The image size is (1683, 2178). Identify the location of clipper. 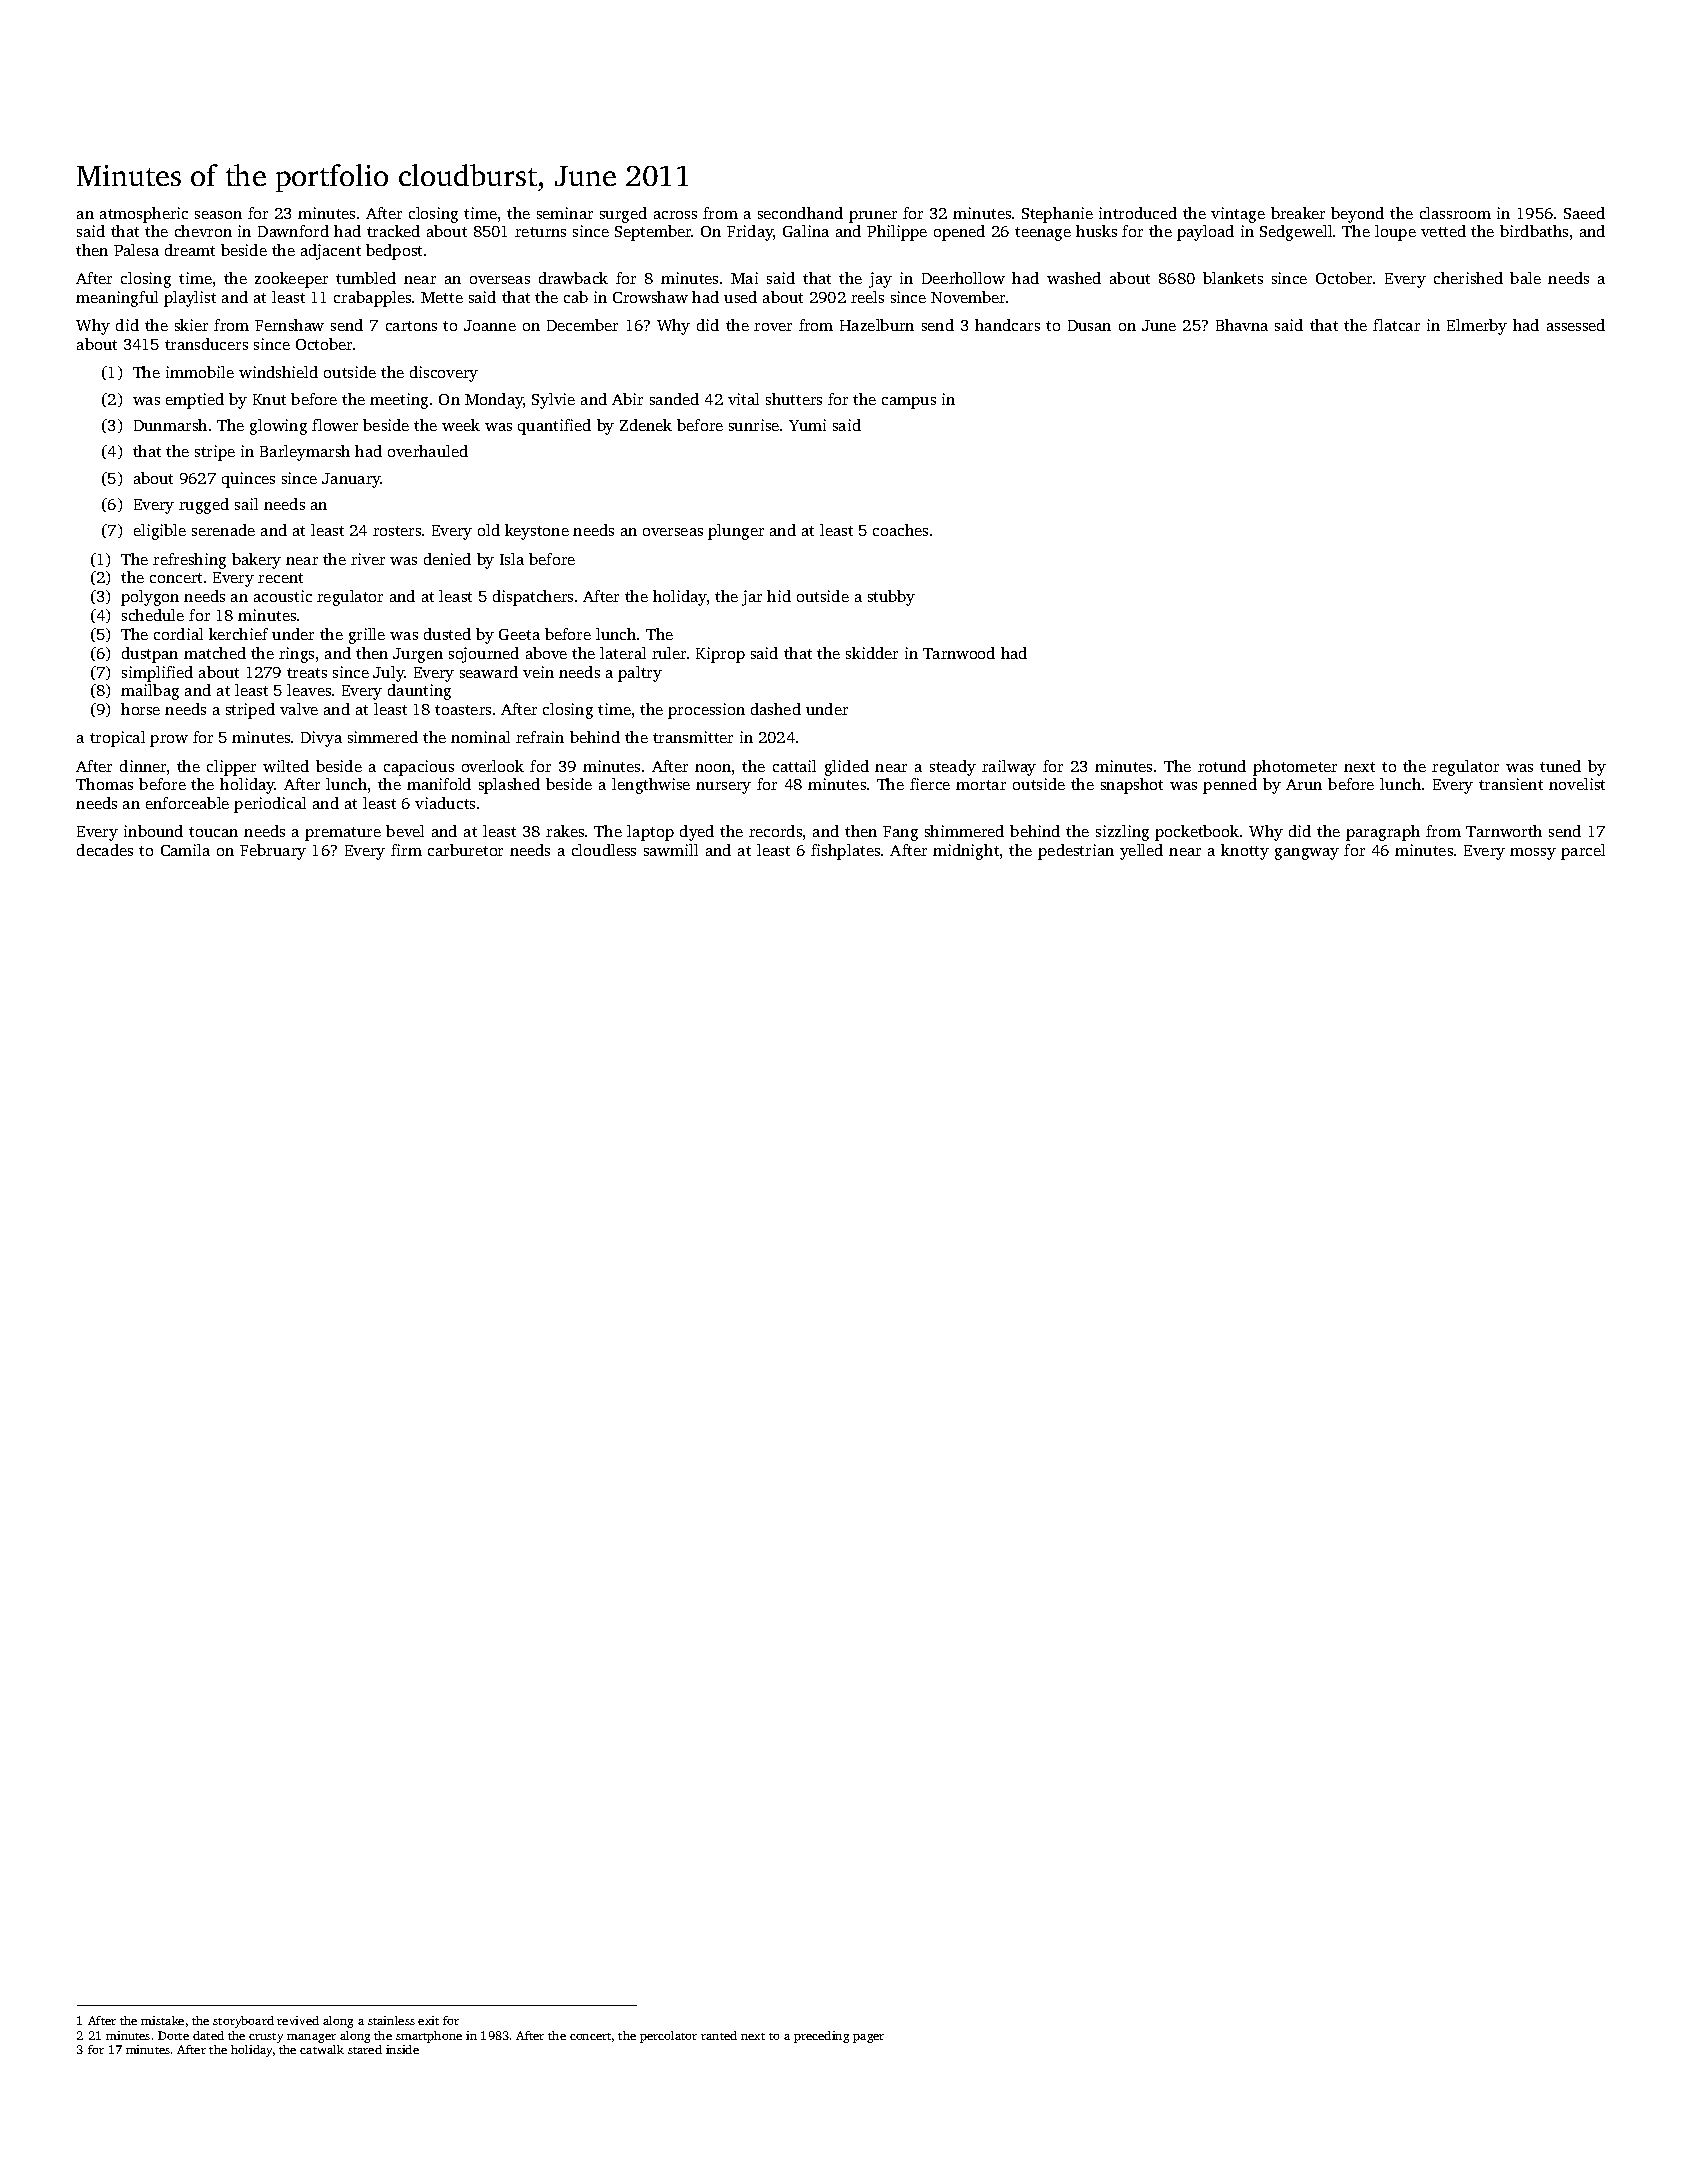
(231, 768).
